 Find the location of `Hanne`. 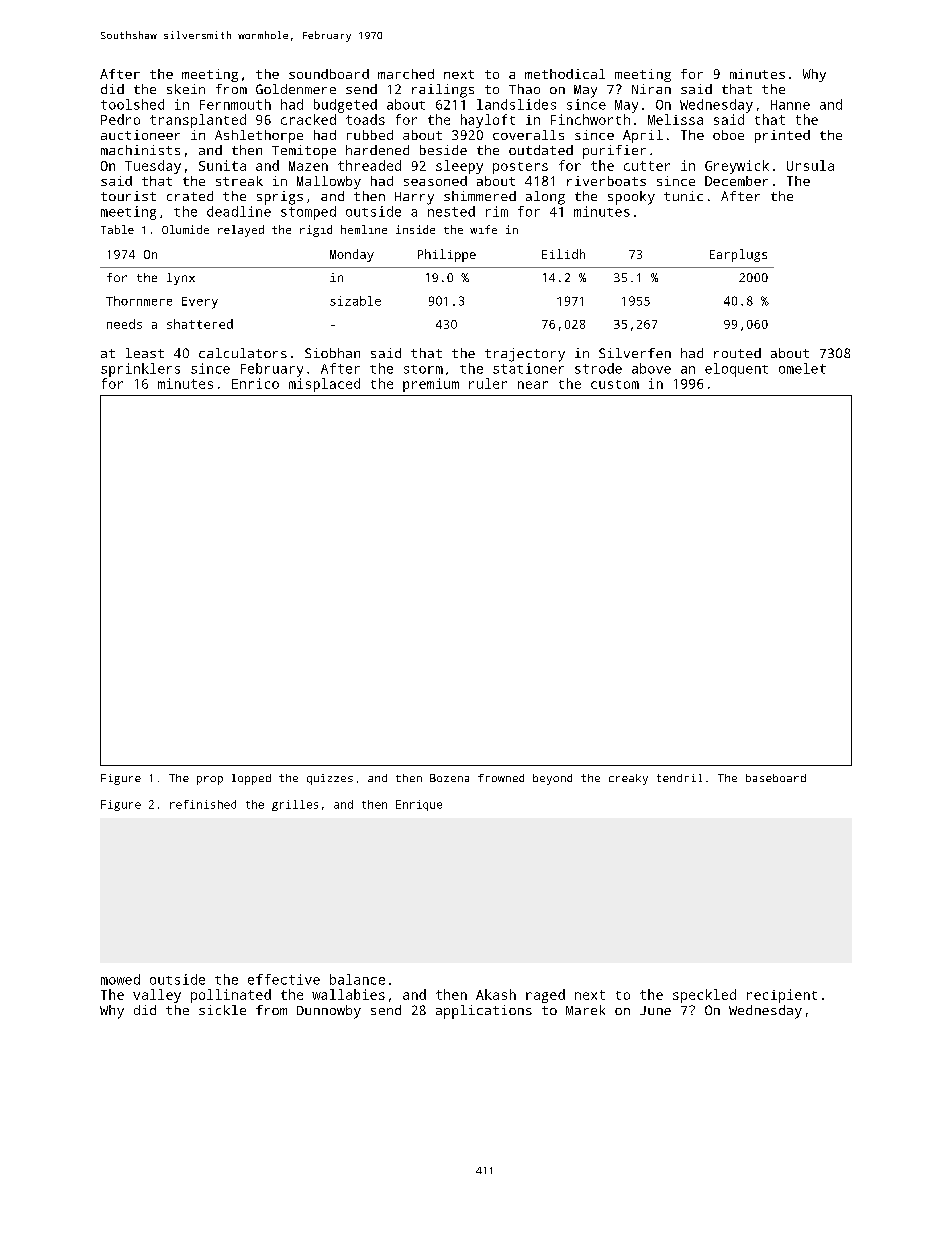

Hanne is located at coordinates (790, 105).
